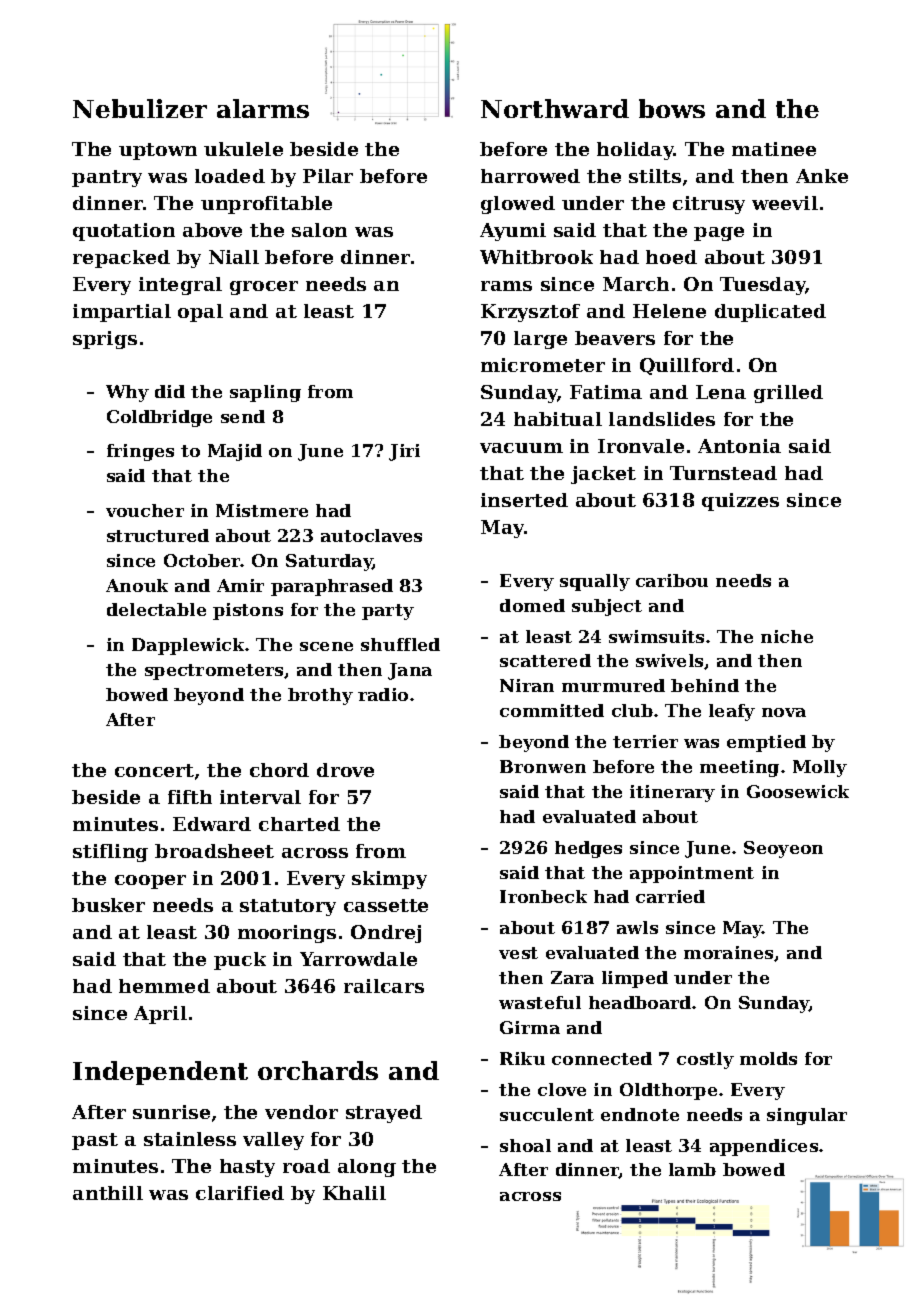 This page has width=924, height=1314. What do you see at coordinates (785, 203) in the page?
I see `weevil` at bounding box center [785, 203].
